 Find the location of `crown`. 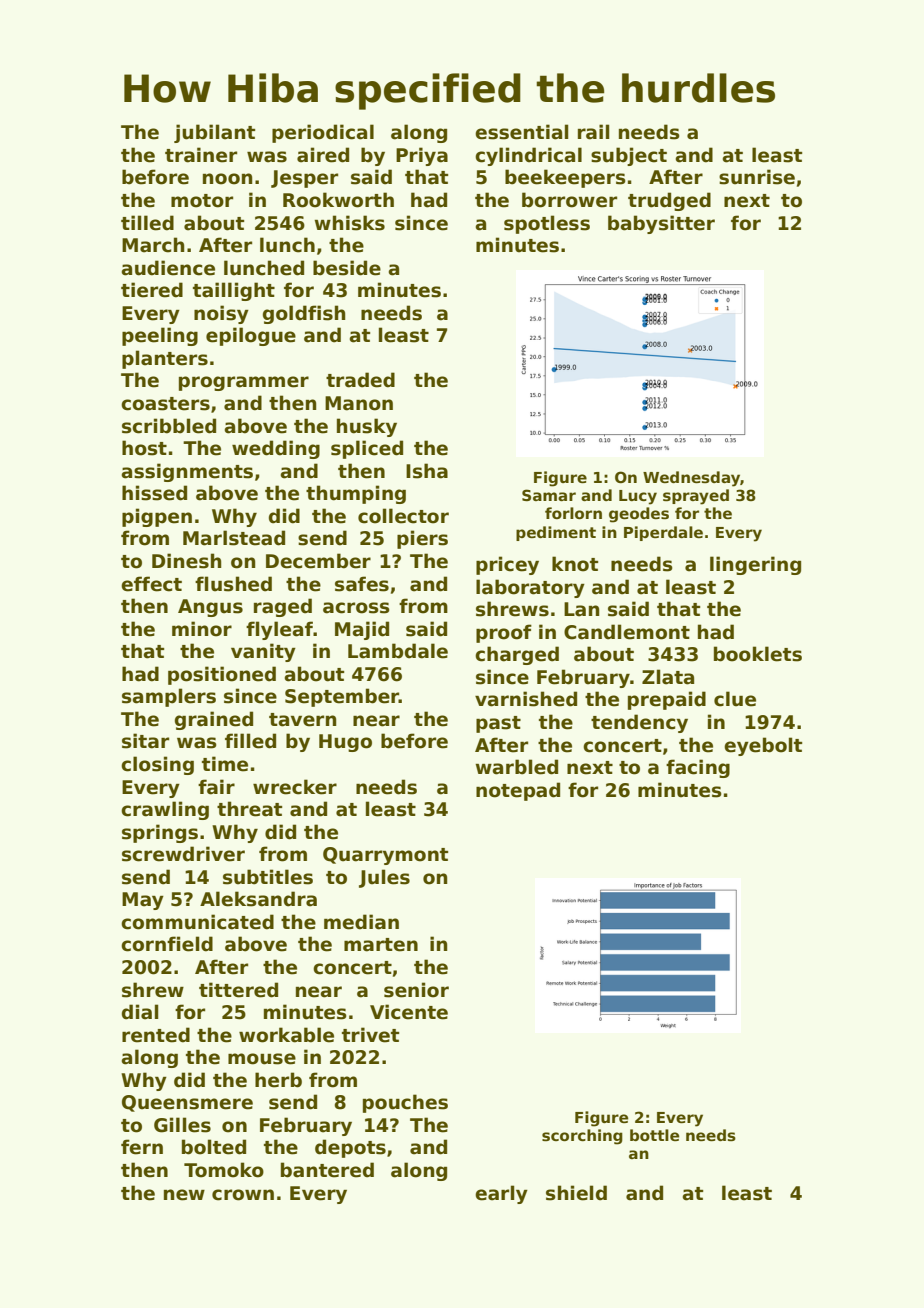

crown is located at coordinates (243, 1195).
